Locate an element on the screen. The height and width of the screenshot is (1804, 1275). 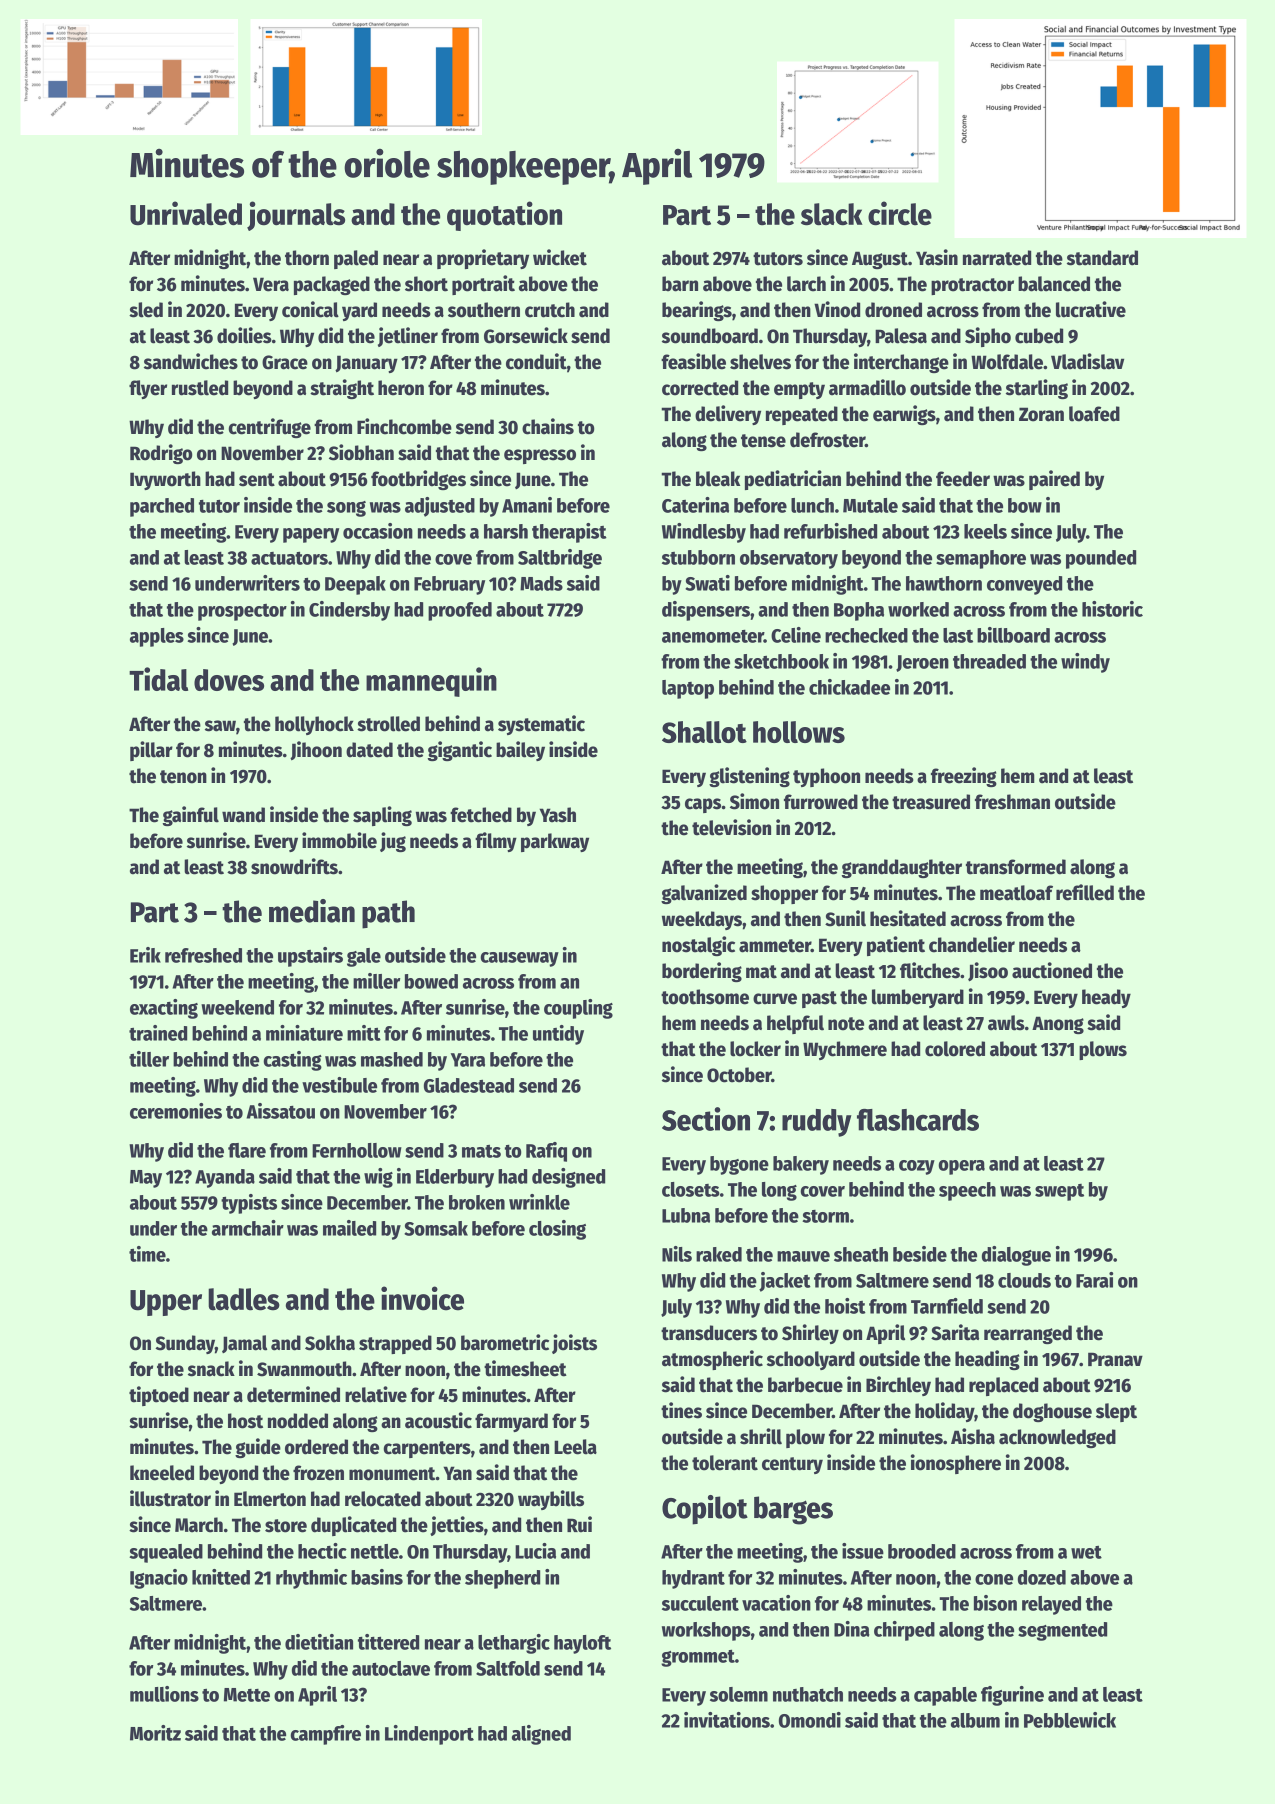
duplicated is located at coordinates (353, 1526).
